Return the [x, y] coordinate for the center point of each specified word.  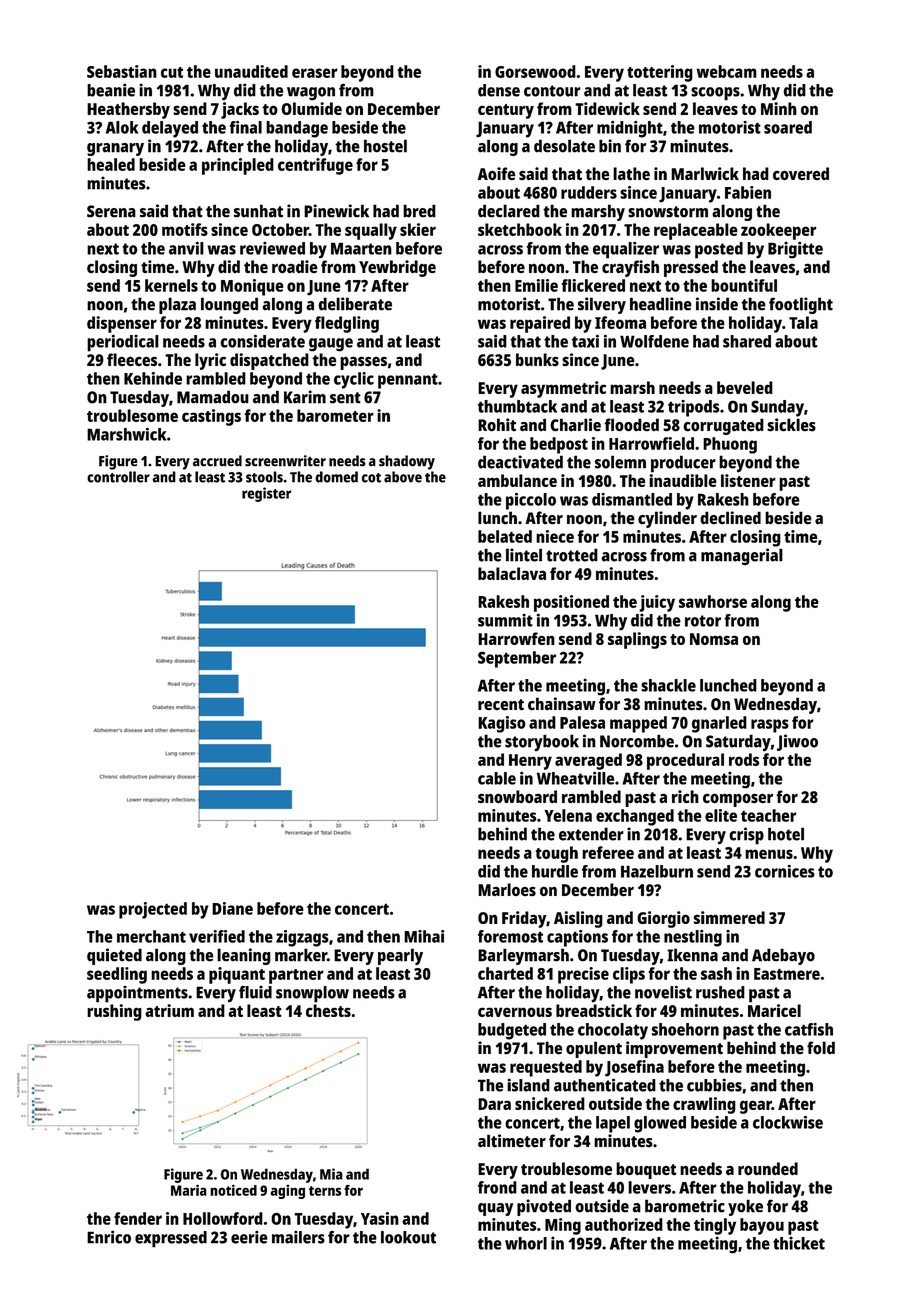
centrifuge [315, 166]
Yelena [568, 815]
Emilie [536, 285]
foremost [510, 936]
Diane [232, 908]
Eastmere [787, 974]
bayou [762, 1226]
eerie [249, 1237]
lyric [210, 361]
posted [719, 250]
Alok [122, 127]
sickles [791, 425]
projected [153, 910]
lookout [408, 1237]
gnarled [719, 724]
